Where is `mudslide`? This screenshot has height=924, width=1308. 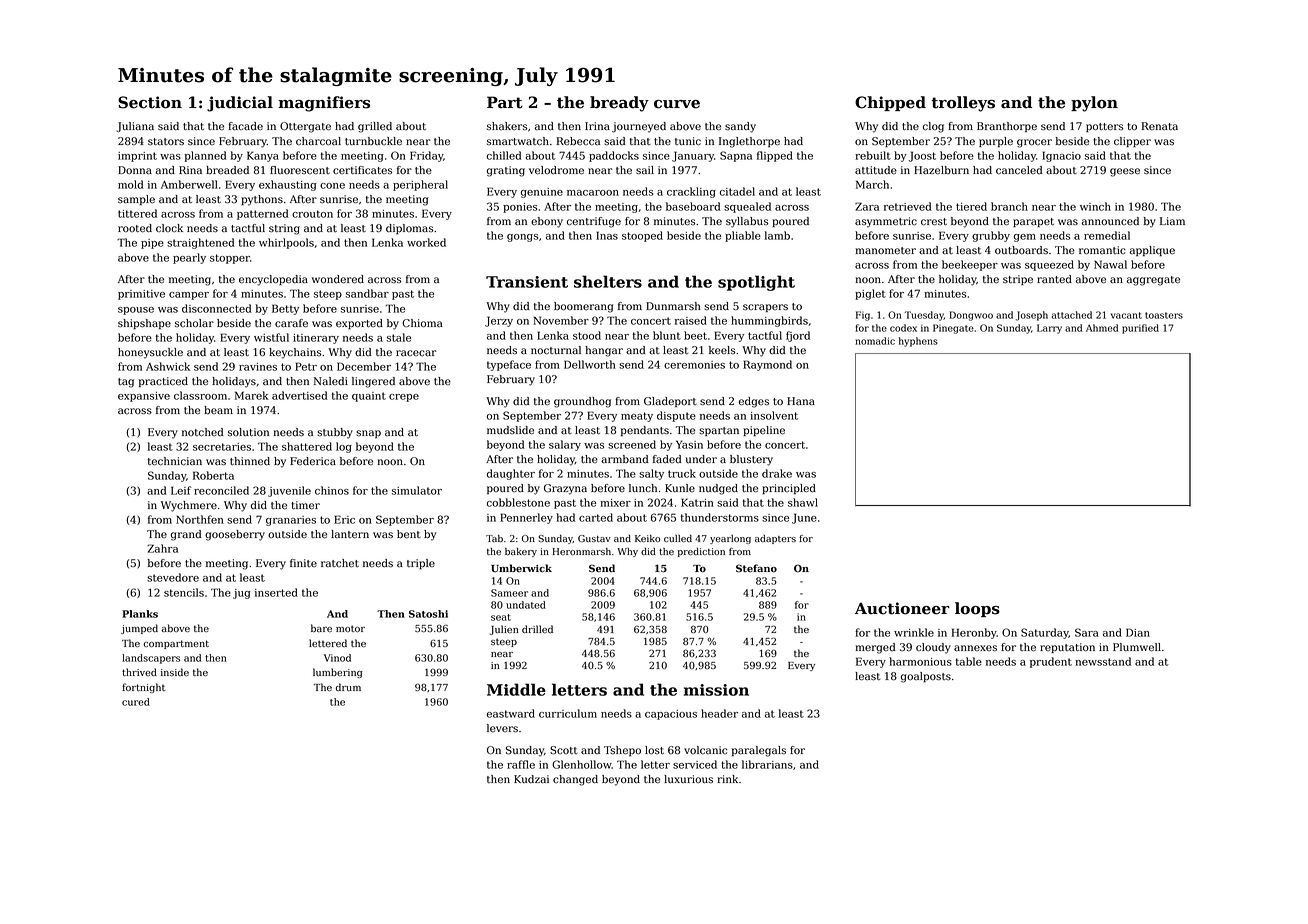 mudslide is located at coordinates (510, 430).
